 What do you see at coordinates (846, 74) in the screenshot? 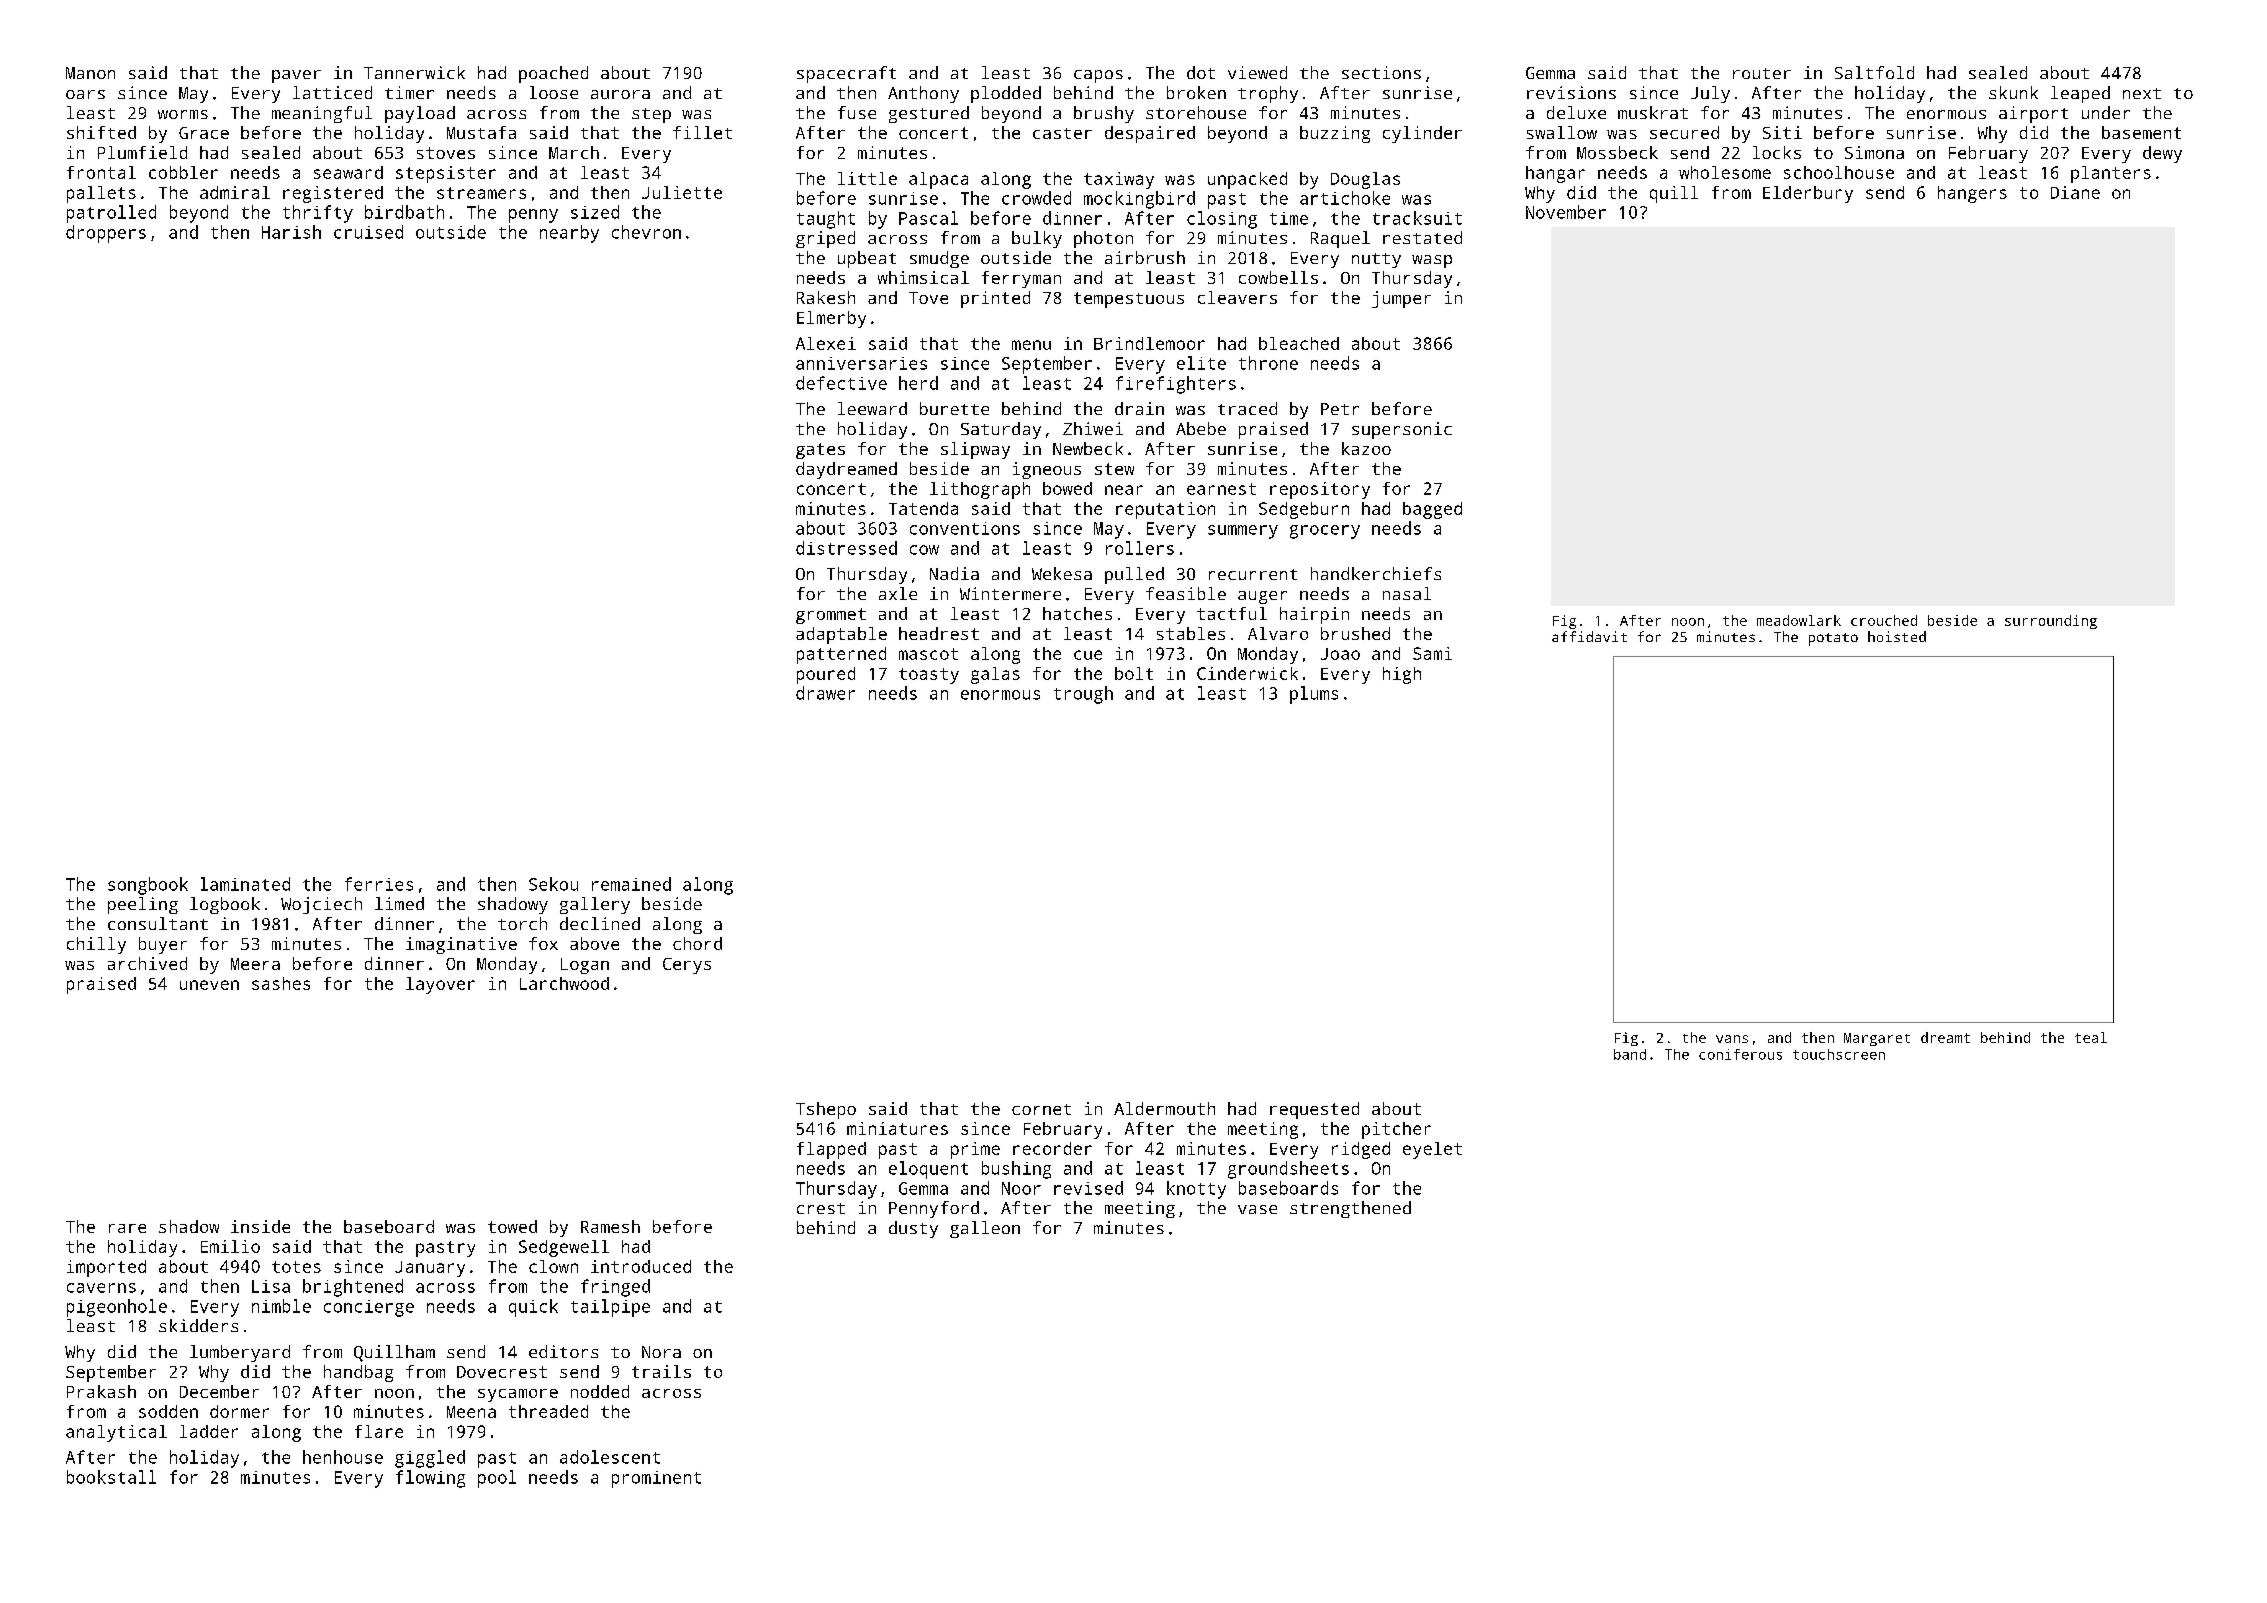
I see `spacecraft` at bounding box center [846, 74].
